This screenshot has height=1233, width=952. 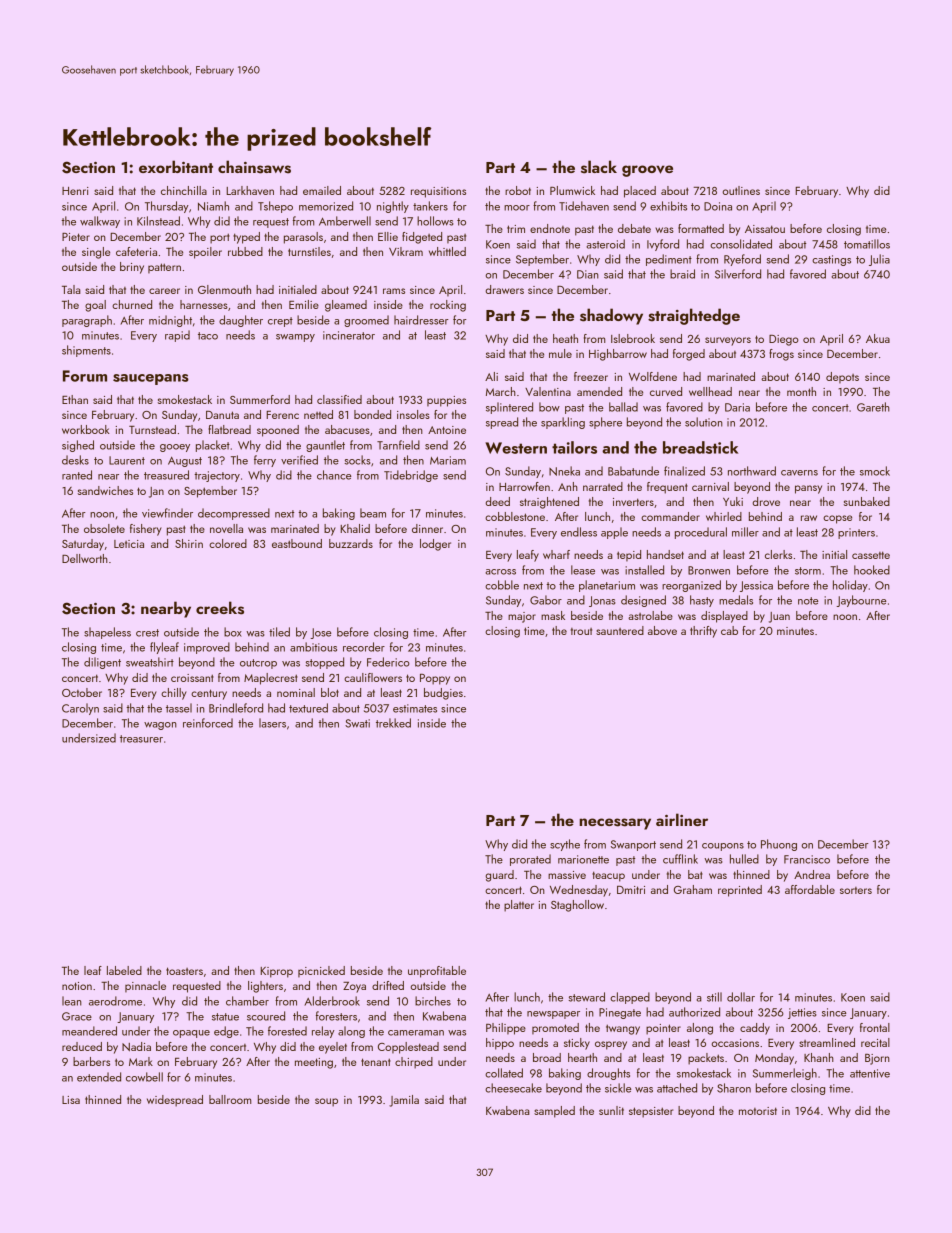 I want to click on sunlit, so click(x=611, y=1110).
